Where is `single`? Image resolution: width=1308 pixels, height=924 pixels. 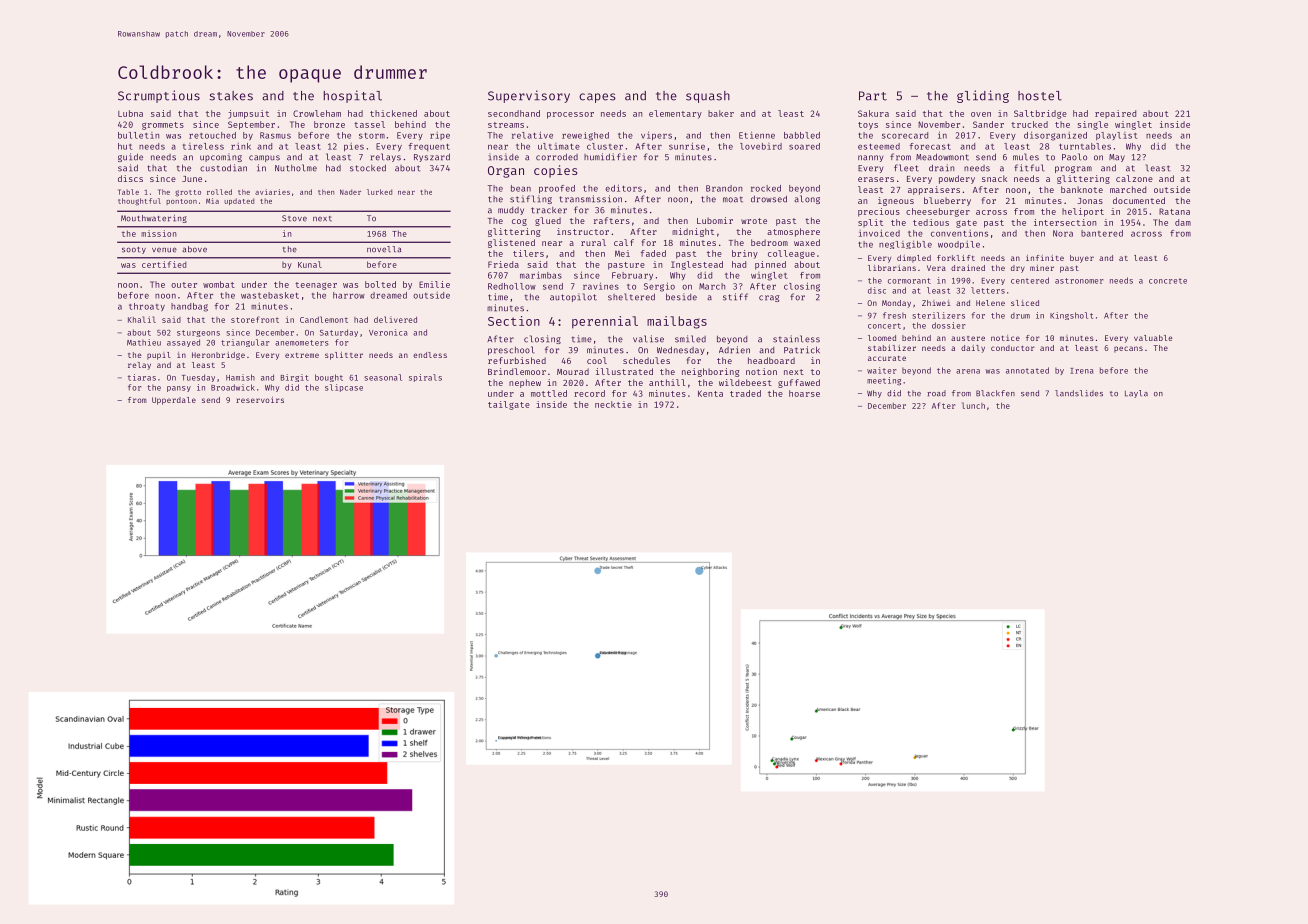 single is located at coordinates (1093, 125).
